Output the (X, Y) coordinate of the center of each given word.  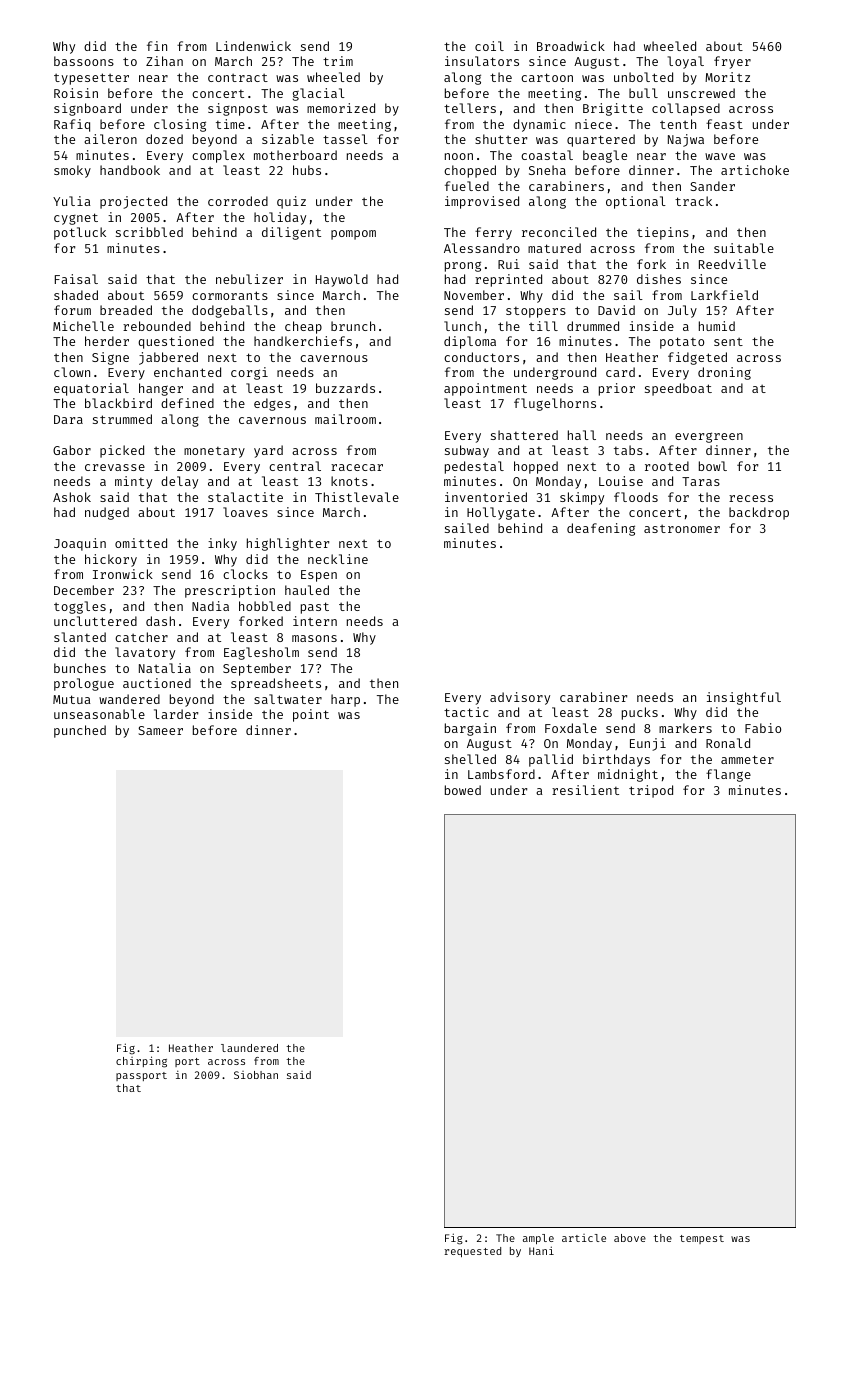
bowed (463, 790)
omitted (141, 543)
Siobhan (256, 1075)
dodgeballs (230, 311)
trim (338, 61)
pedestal (474, 467)
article (584, 1238)
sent (728, 341)
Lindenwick (253, 46)
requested (472, 1252)
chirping (141, 1062)
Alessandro (482, 248)
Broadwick (571, 46)
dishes (659, 279)
